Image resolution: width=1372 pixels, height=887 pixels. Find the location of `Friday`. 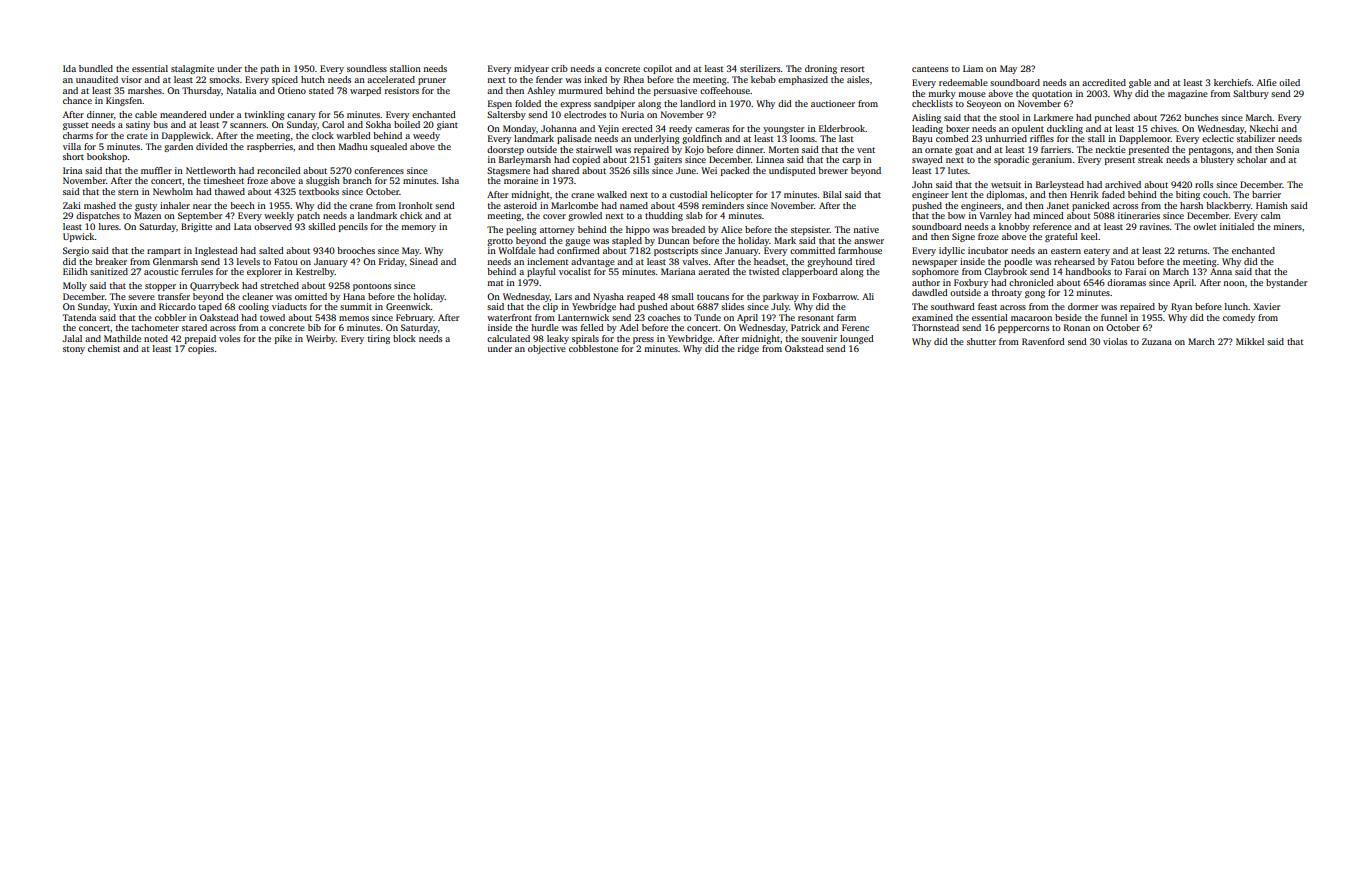

Friday is located at coordinates (392, 262).
